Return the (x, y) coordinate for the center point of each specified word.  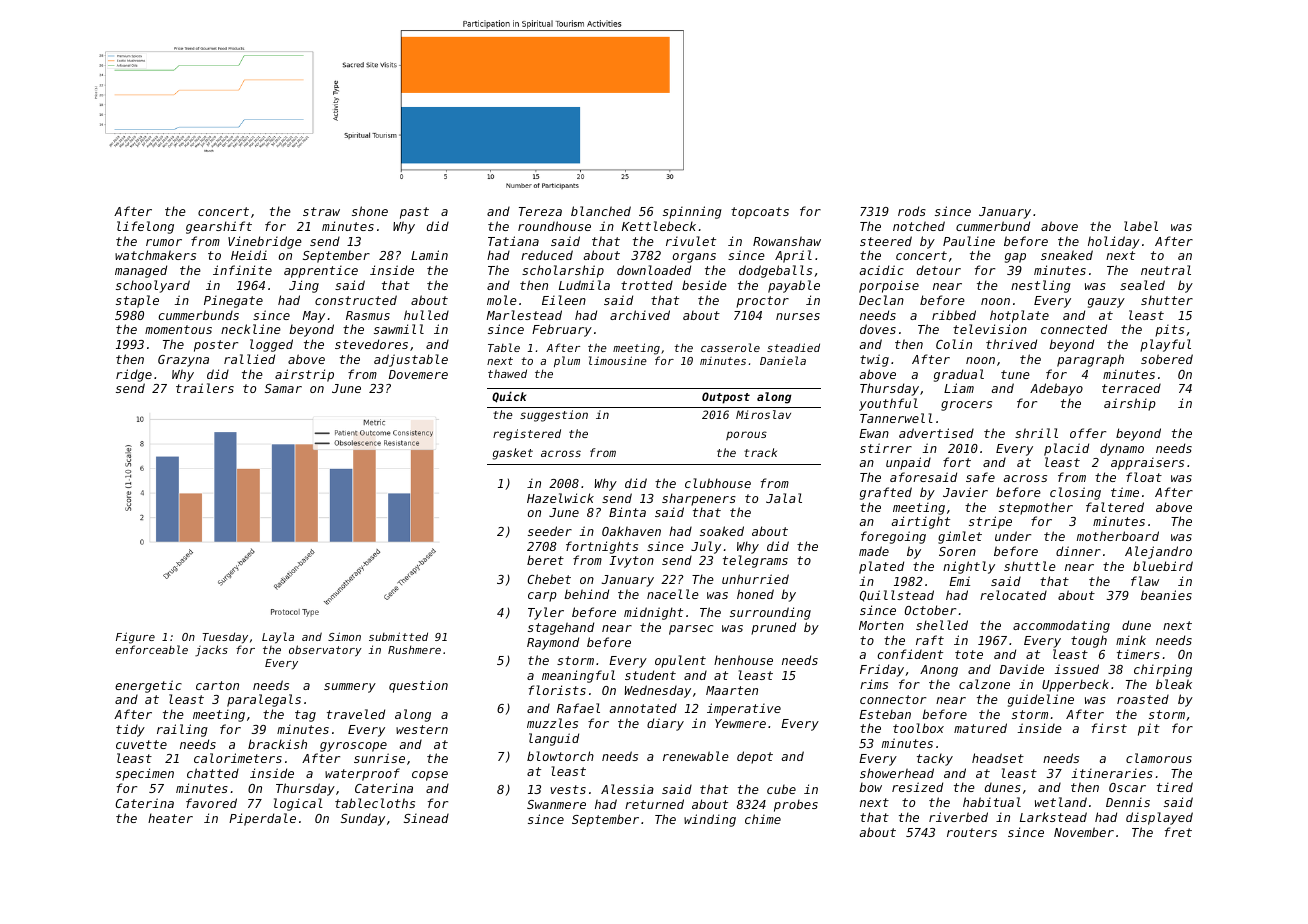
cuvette (141, 744)
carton (217, 685)
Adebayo (1056, 389)
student (650, 675)
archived (640, 315)
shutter (1167, 300)
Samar (283, 388)
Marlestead (524, 315)
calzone (984, 684)
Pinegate (233, 301)
